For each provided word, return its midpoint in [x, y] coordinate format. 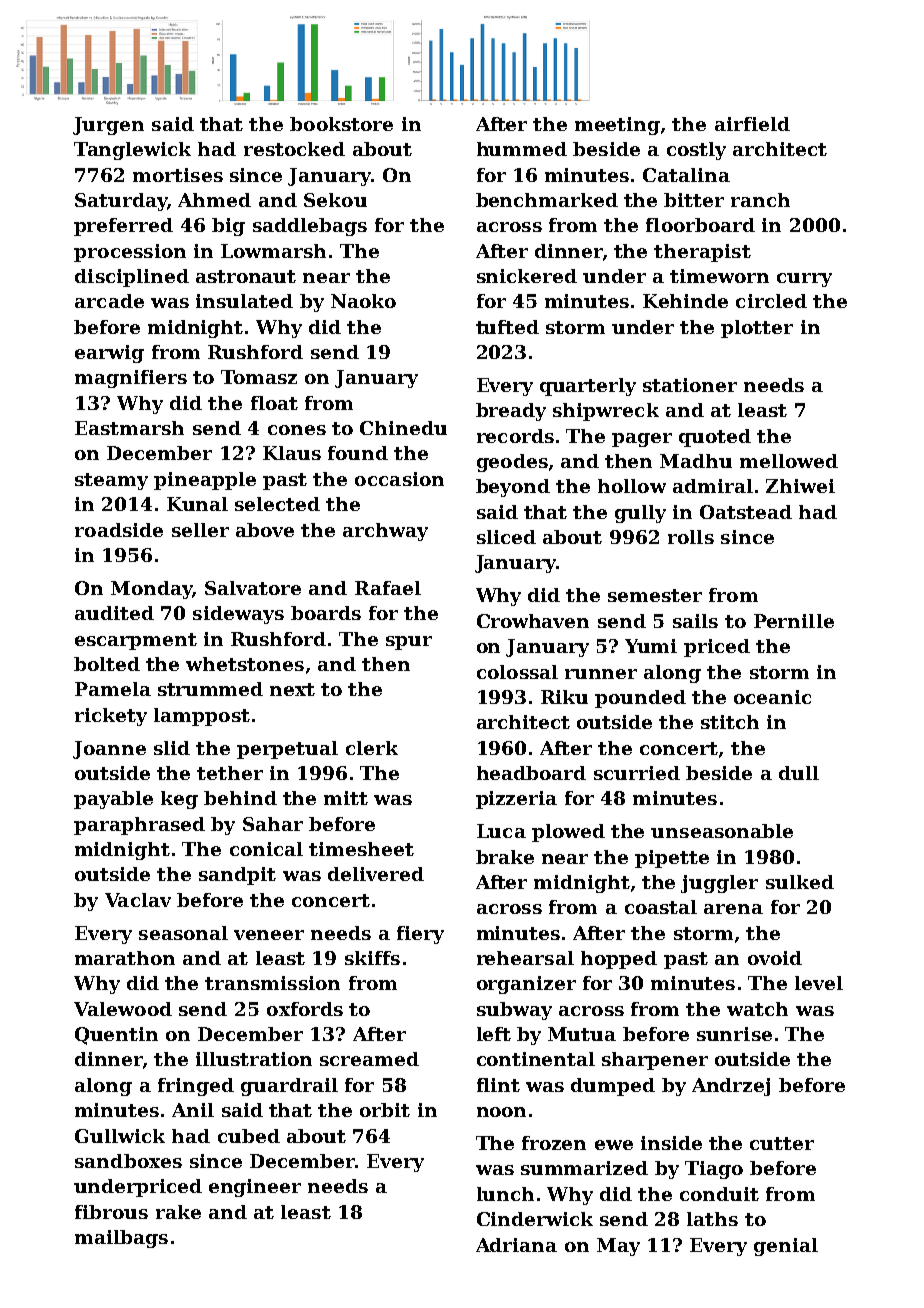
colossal [517, 672]
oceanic [772, 697]
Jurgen [108, 126]
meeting [617, 126]
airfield [752, 124]
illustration [254, 1059]
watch [757, 1009]
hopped [619, 960]
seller [200, 530]
